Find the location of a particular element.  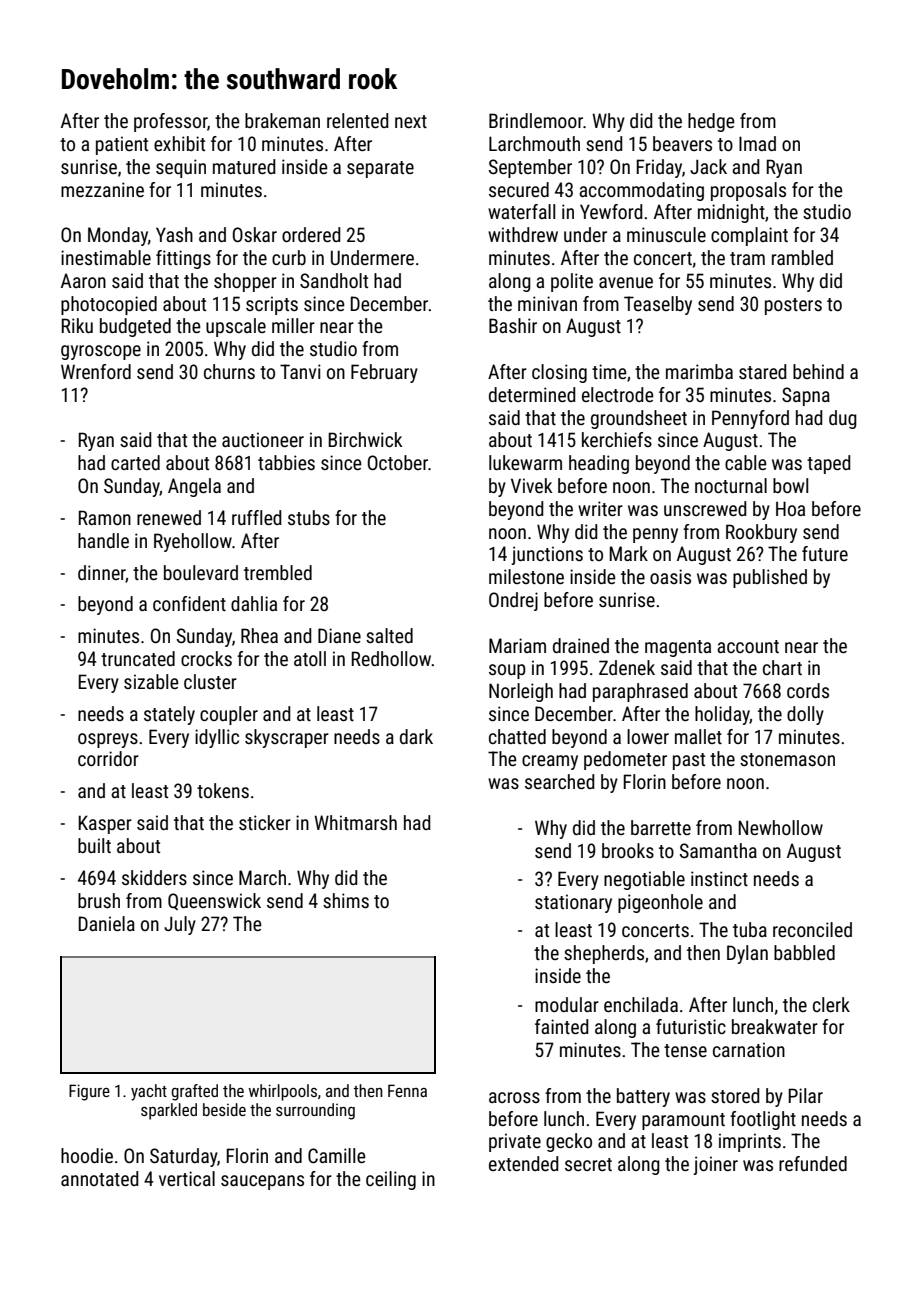

hedge is located at coordinates (711, 122).
